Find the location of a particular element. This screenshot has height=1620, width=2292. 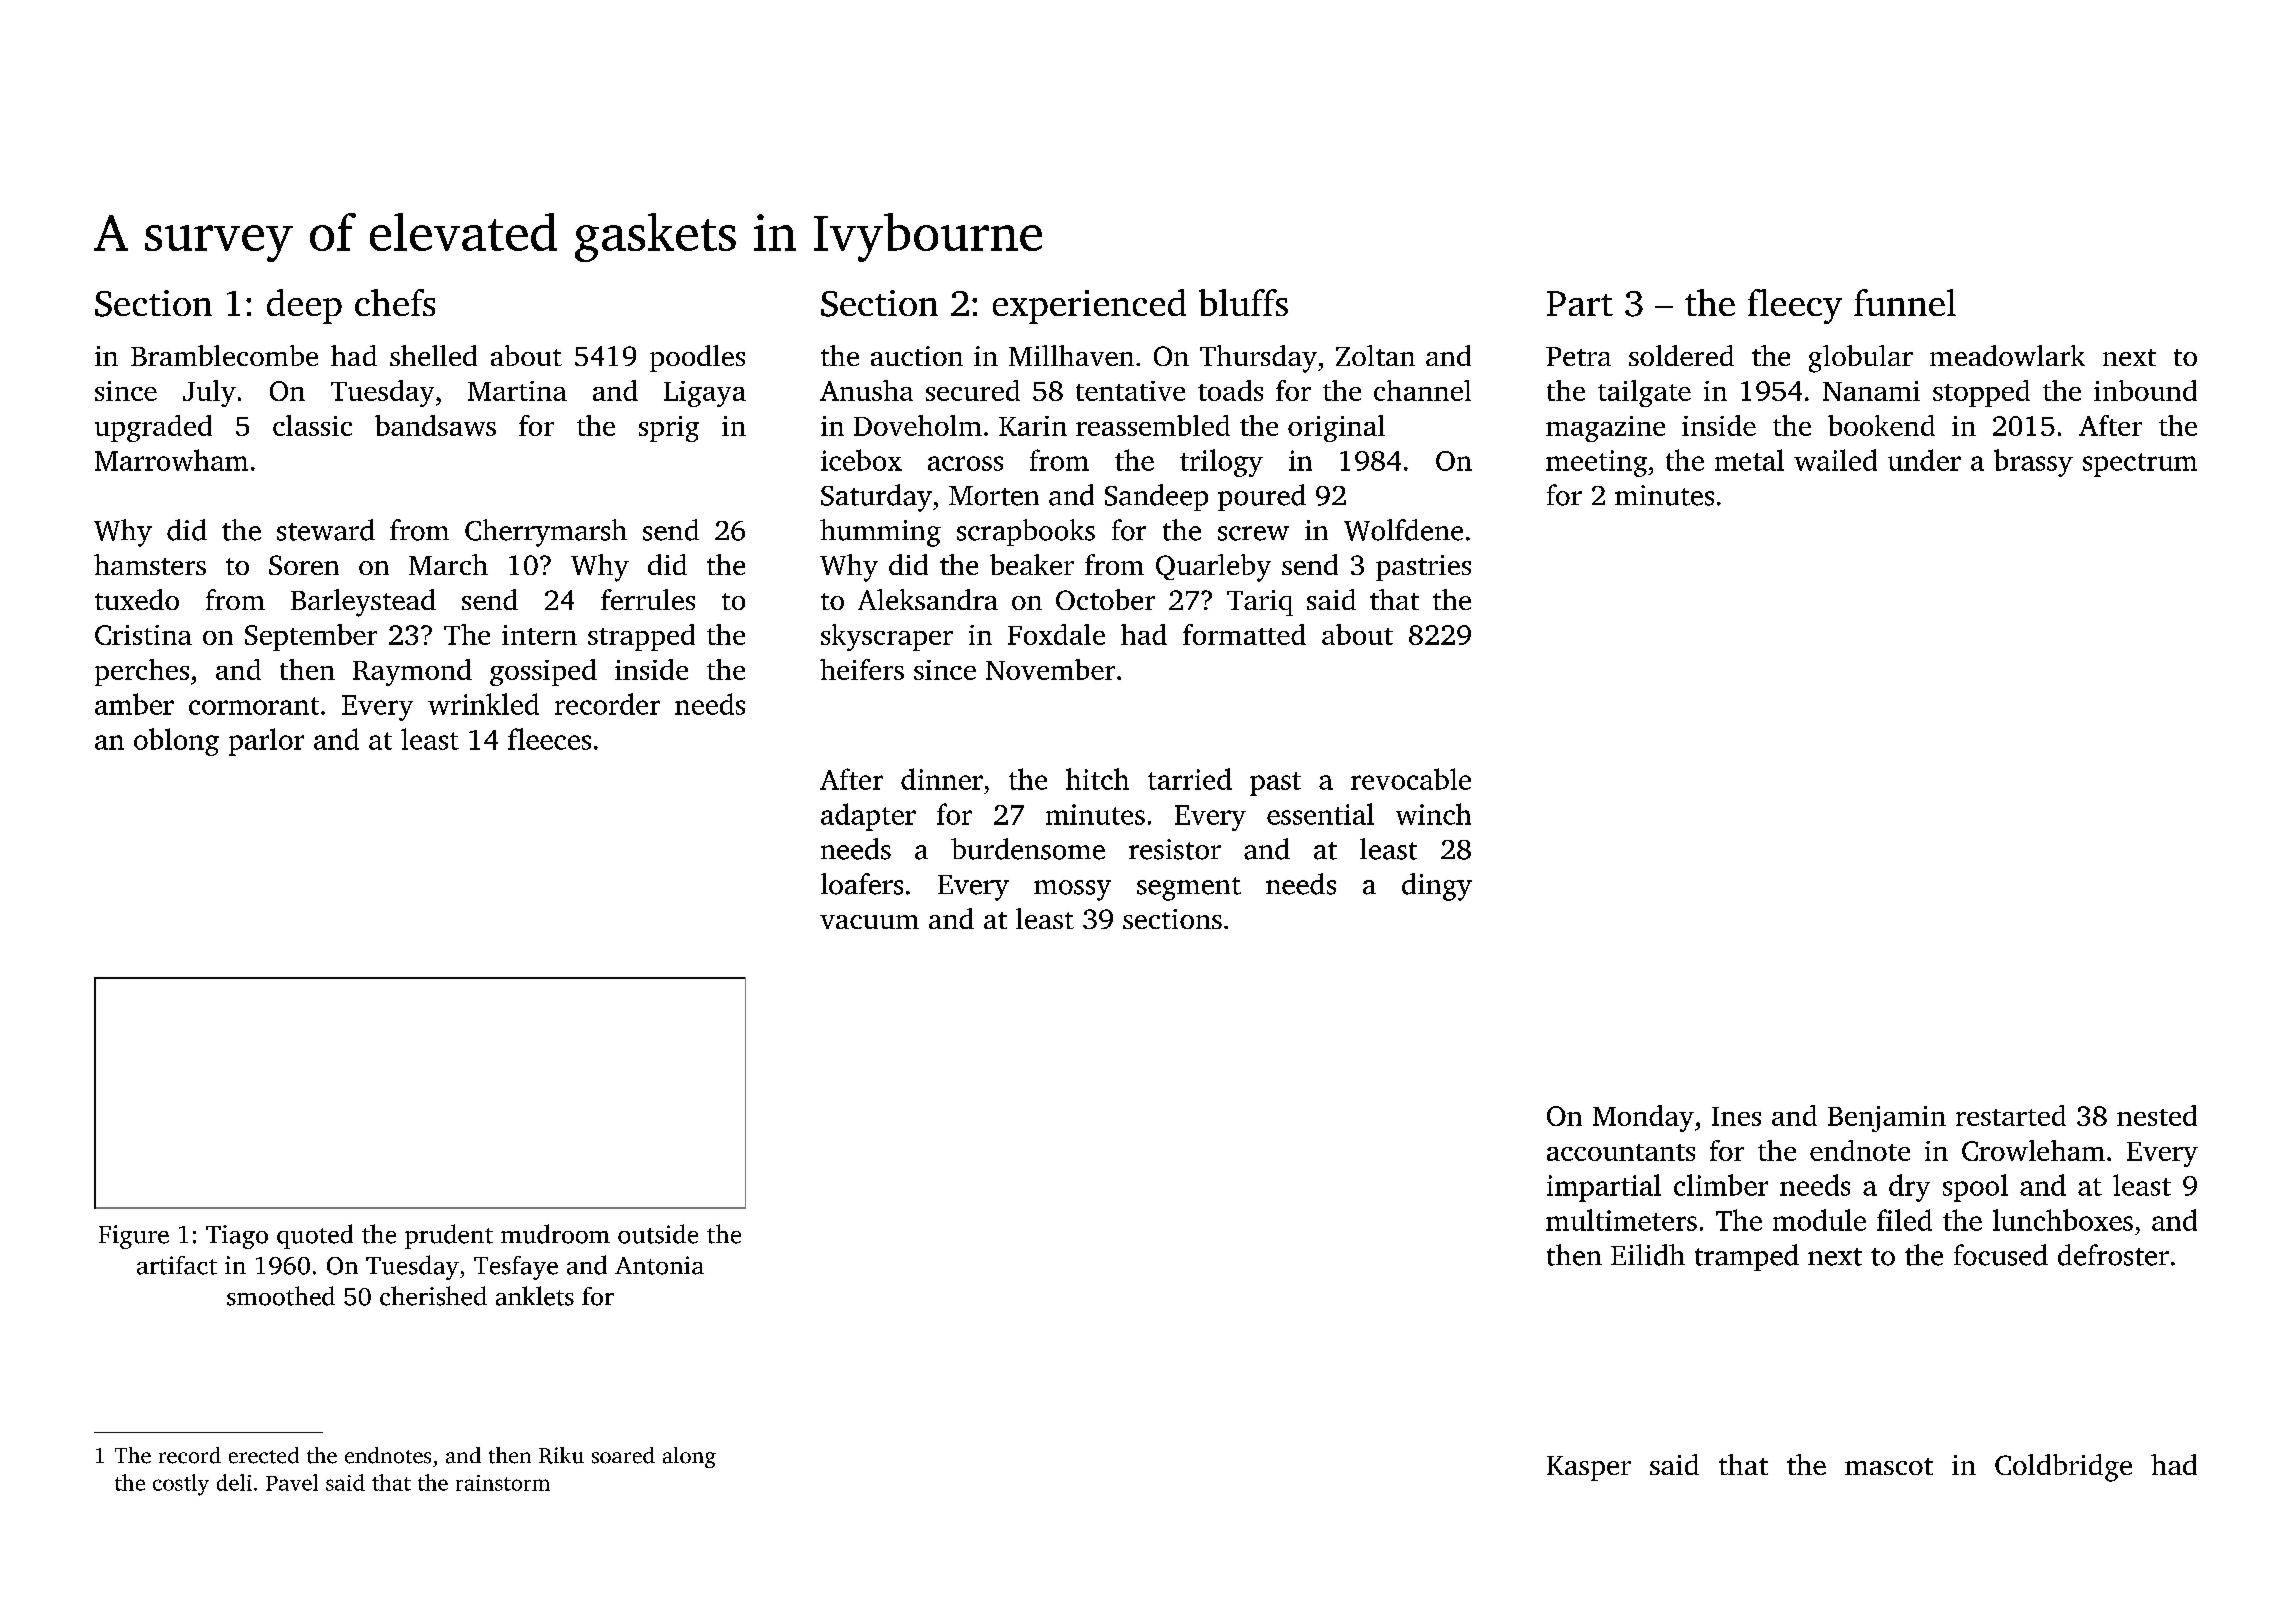

rainstorm is located at coordinates (503, 1483).
